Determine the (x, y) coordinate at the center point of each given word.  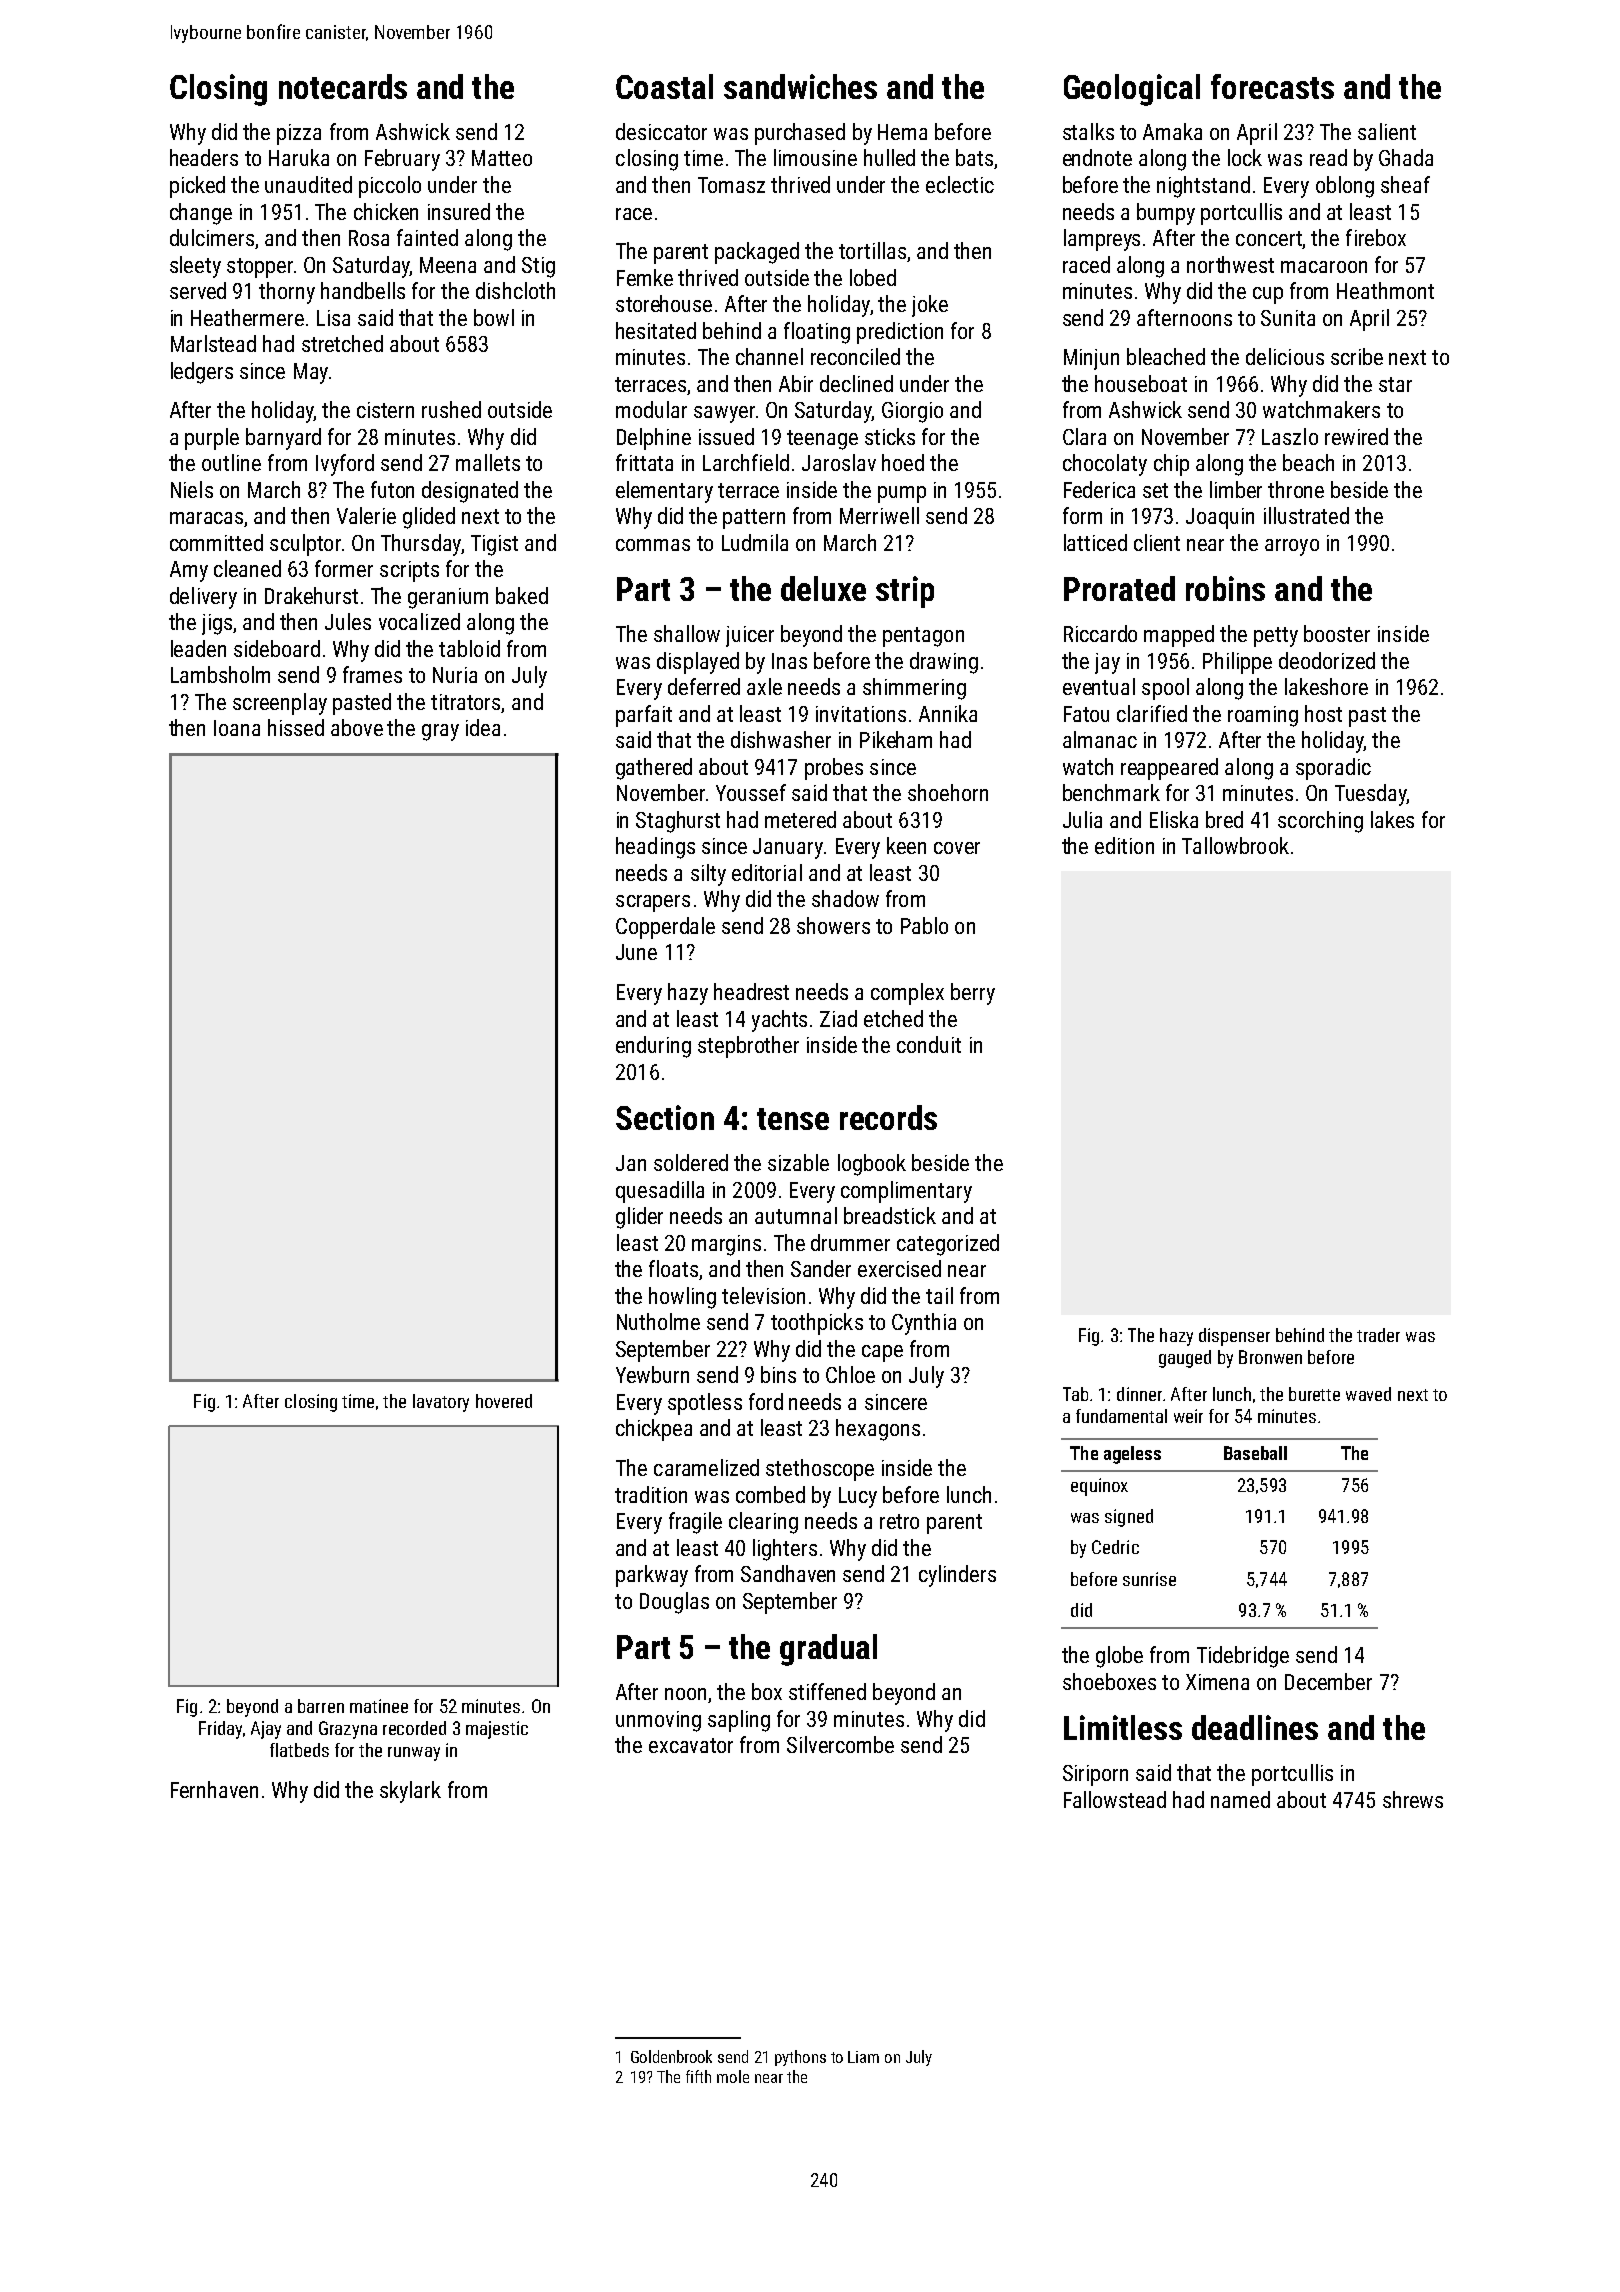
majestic (497, 1730)
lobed (873, 277)
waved (1368, 1394)
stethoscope (820, 1470)
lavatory (441, 1403)
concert (1269, 240)
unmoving (658, 1721)
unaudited (308, 184)
